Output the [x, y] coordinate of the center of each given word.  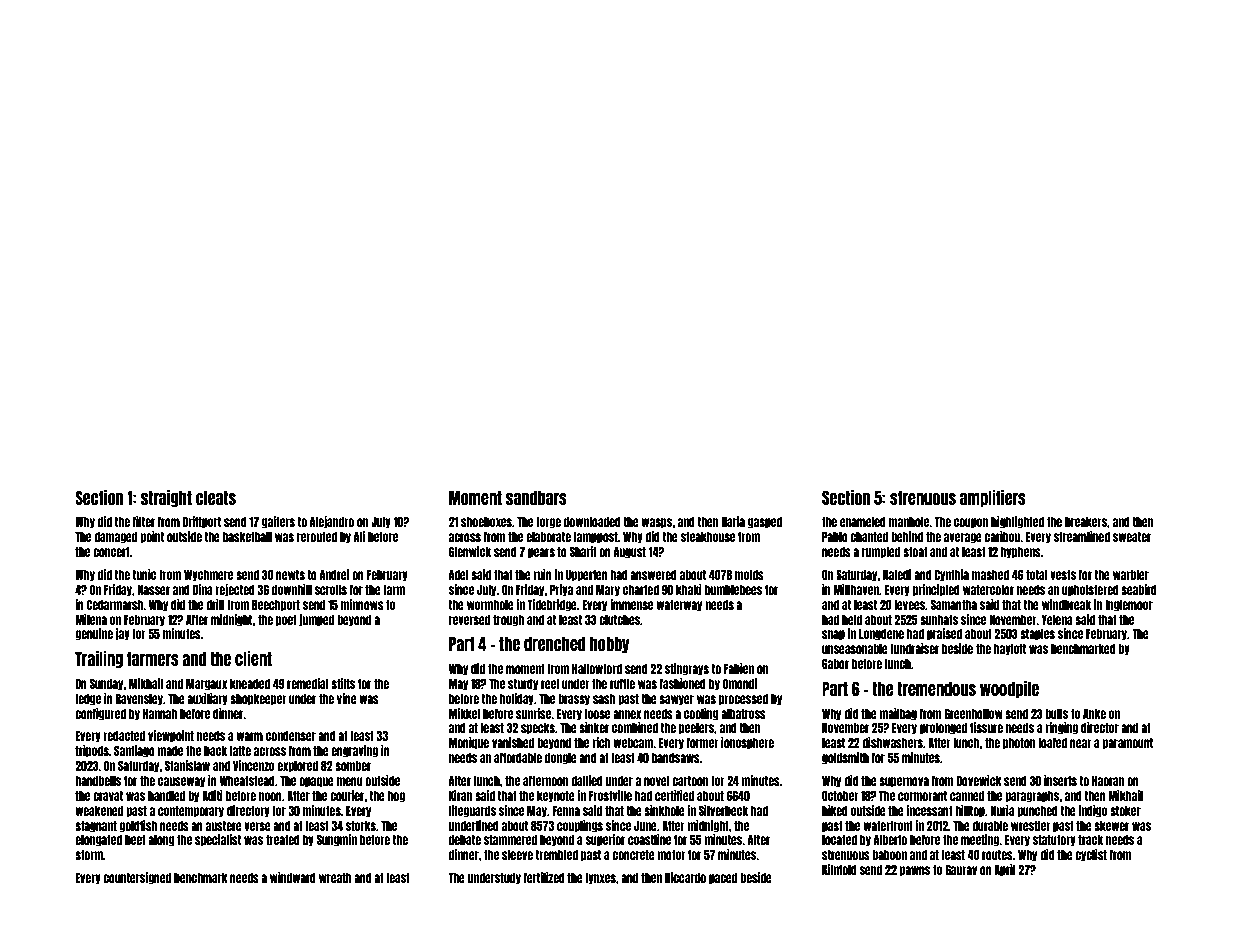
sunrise [533, 713]
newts [290, 575]
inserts [1060, 780]
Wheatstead [247, 781]
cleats [216, 498]
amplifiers [993, 498]
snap [833, 635]
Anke [1094, 714]
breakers [1086, 522]
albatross [743, 714]
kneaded [250, 684]
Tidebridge [552, 605]
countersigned [137, 878]
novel [657, 781]
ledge [88, 700]
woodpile [1009, 689]
